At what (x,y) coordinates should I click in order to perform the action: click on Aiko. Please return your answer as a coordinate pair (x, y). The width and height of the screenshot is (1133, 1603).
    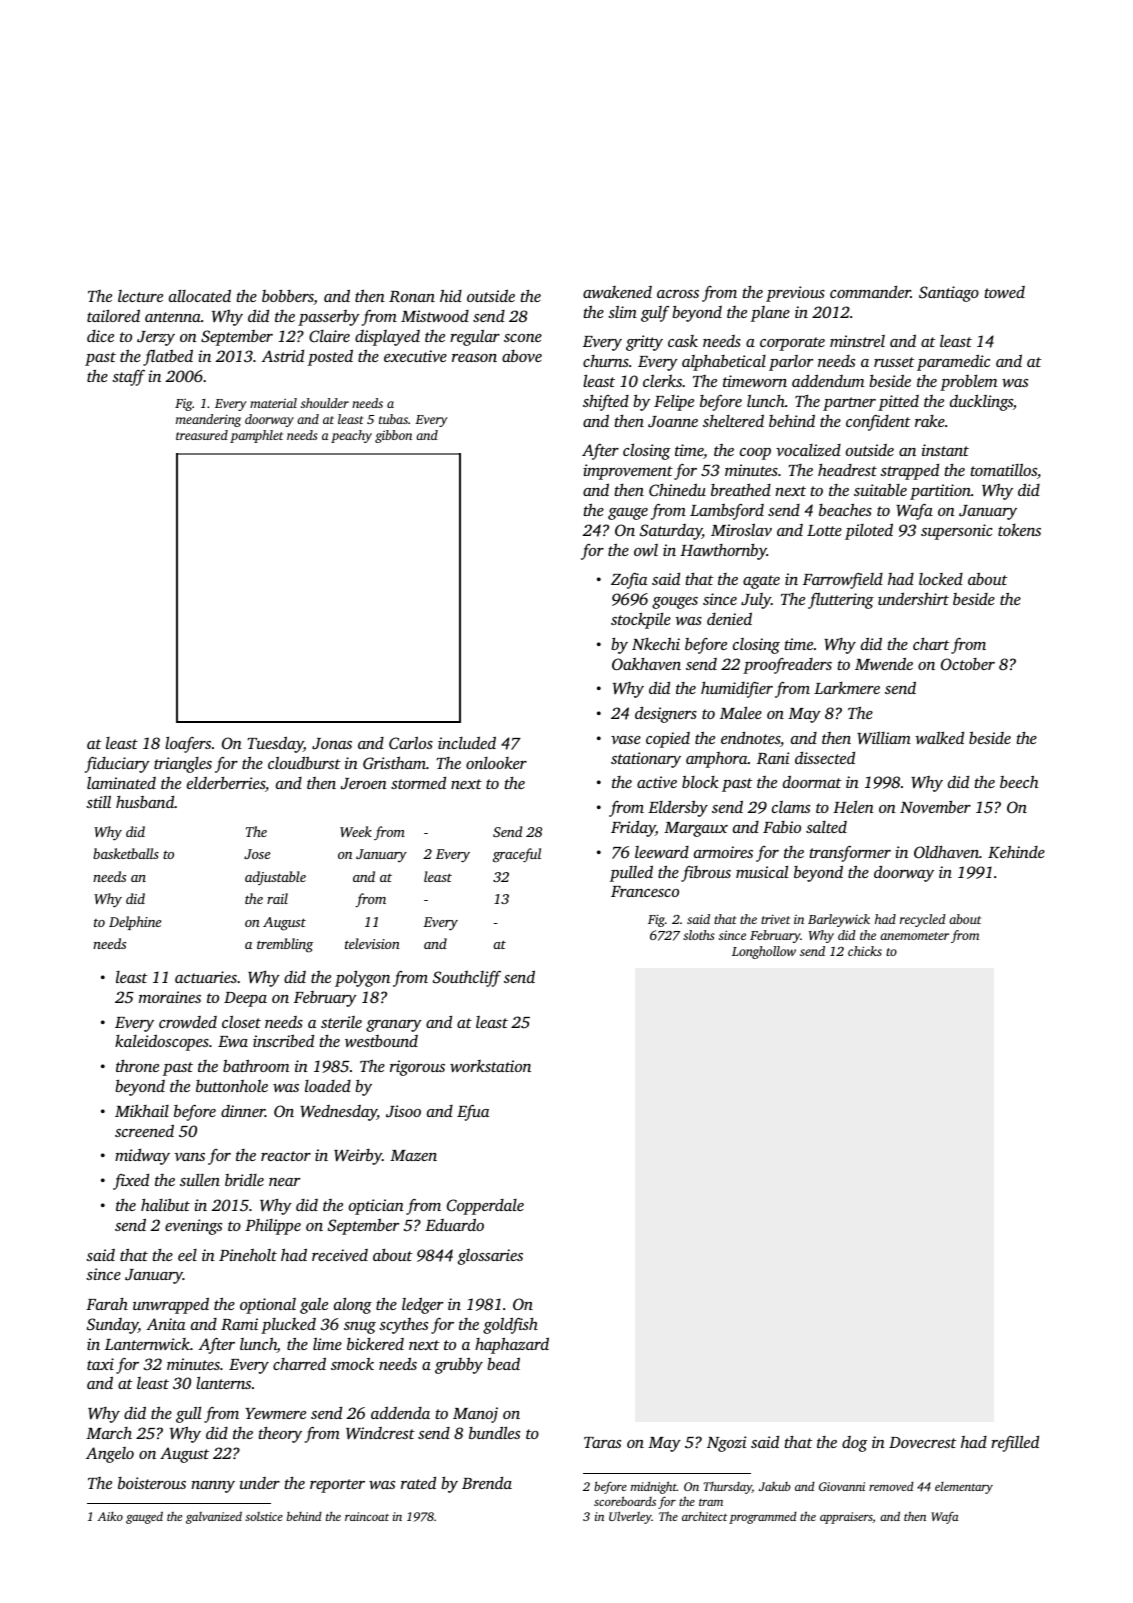
    Looking at the image, I should click on (110, 1516).
